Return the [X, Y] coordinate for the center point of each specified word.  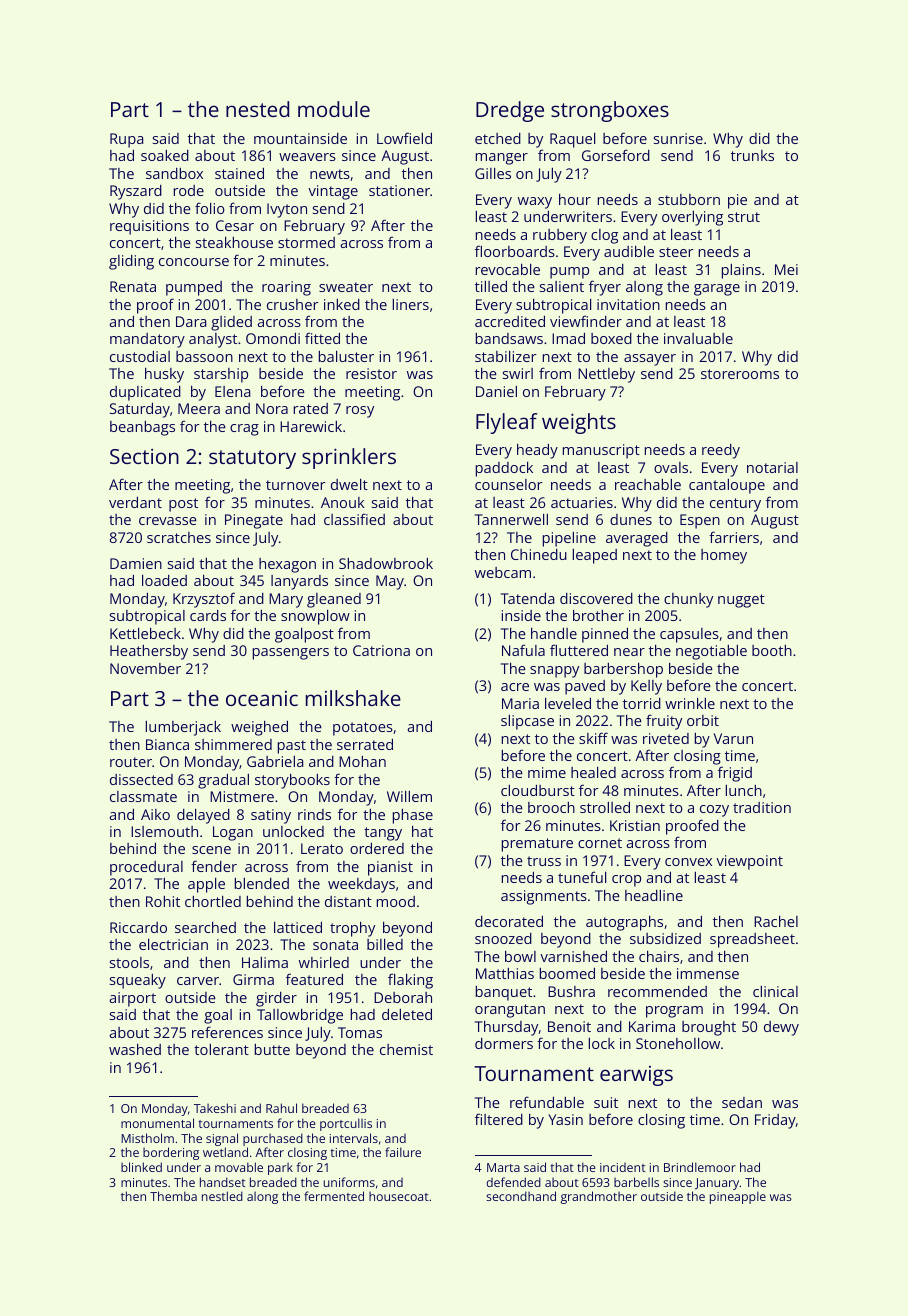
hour [575, 199]
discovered [596, 598]
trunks [752, 155]
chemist [406, 1049]
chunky [688, 600]
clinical [775, 991]
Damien [136, 563]
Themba [173, 1196]
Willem [409, 796]
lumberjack [183, 728]
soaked [165, 155]
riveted [666, 738]
